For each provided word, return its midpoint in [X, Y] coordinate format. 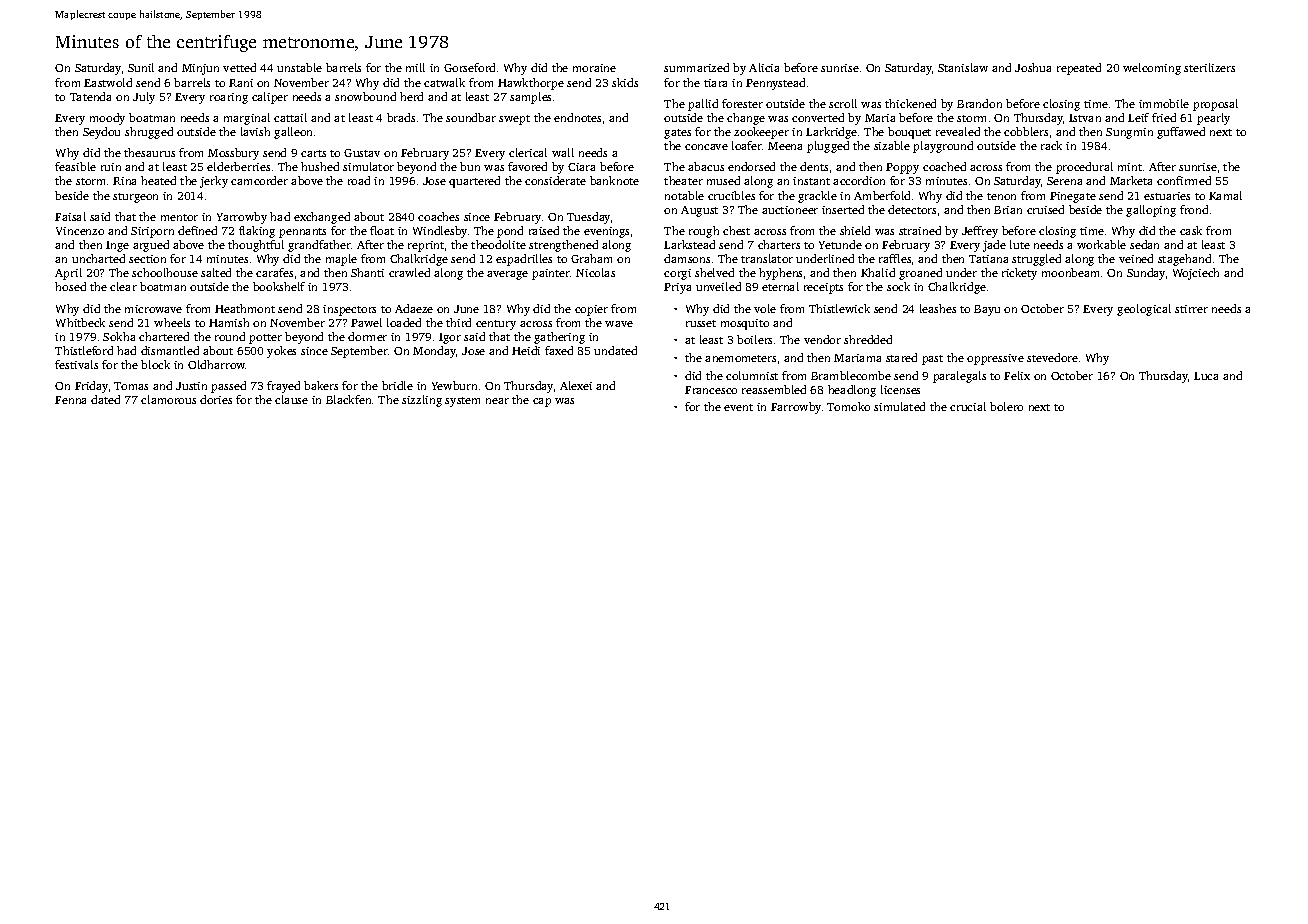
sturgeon [135, 198]
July [144, 98]
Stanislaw [963, 67]
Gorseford [469, 67]
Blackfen [348, 399]
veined [1136, 258]
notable [684, 195]
